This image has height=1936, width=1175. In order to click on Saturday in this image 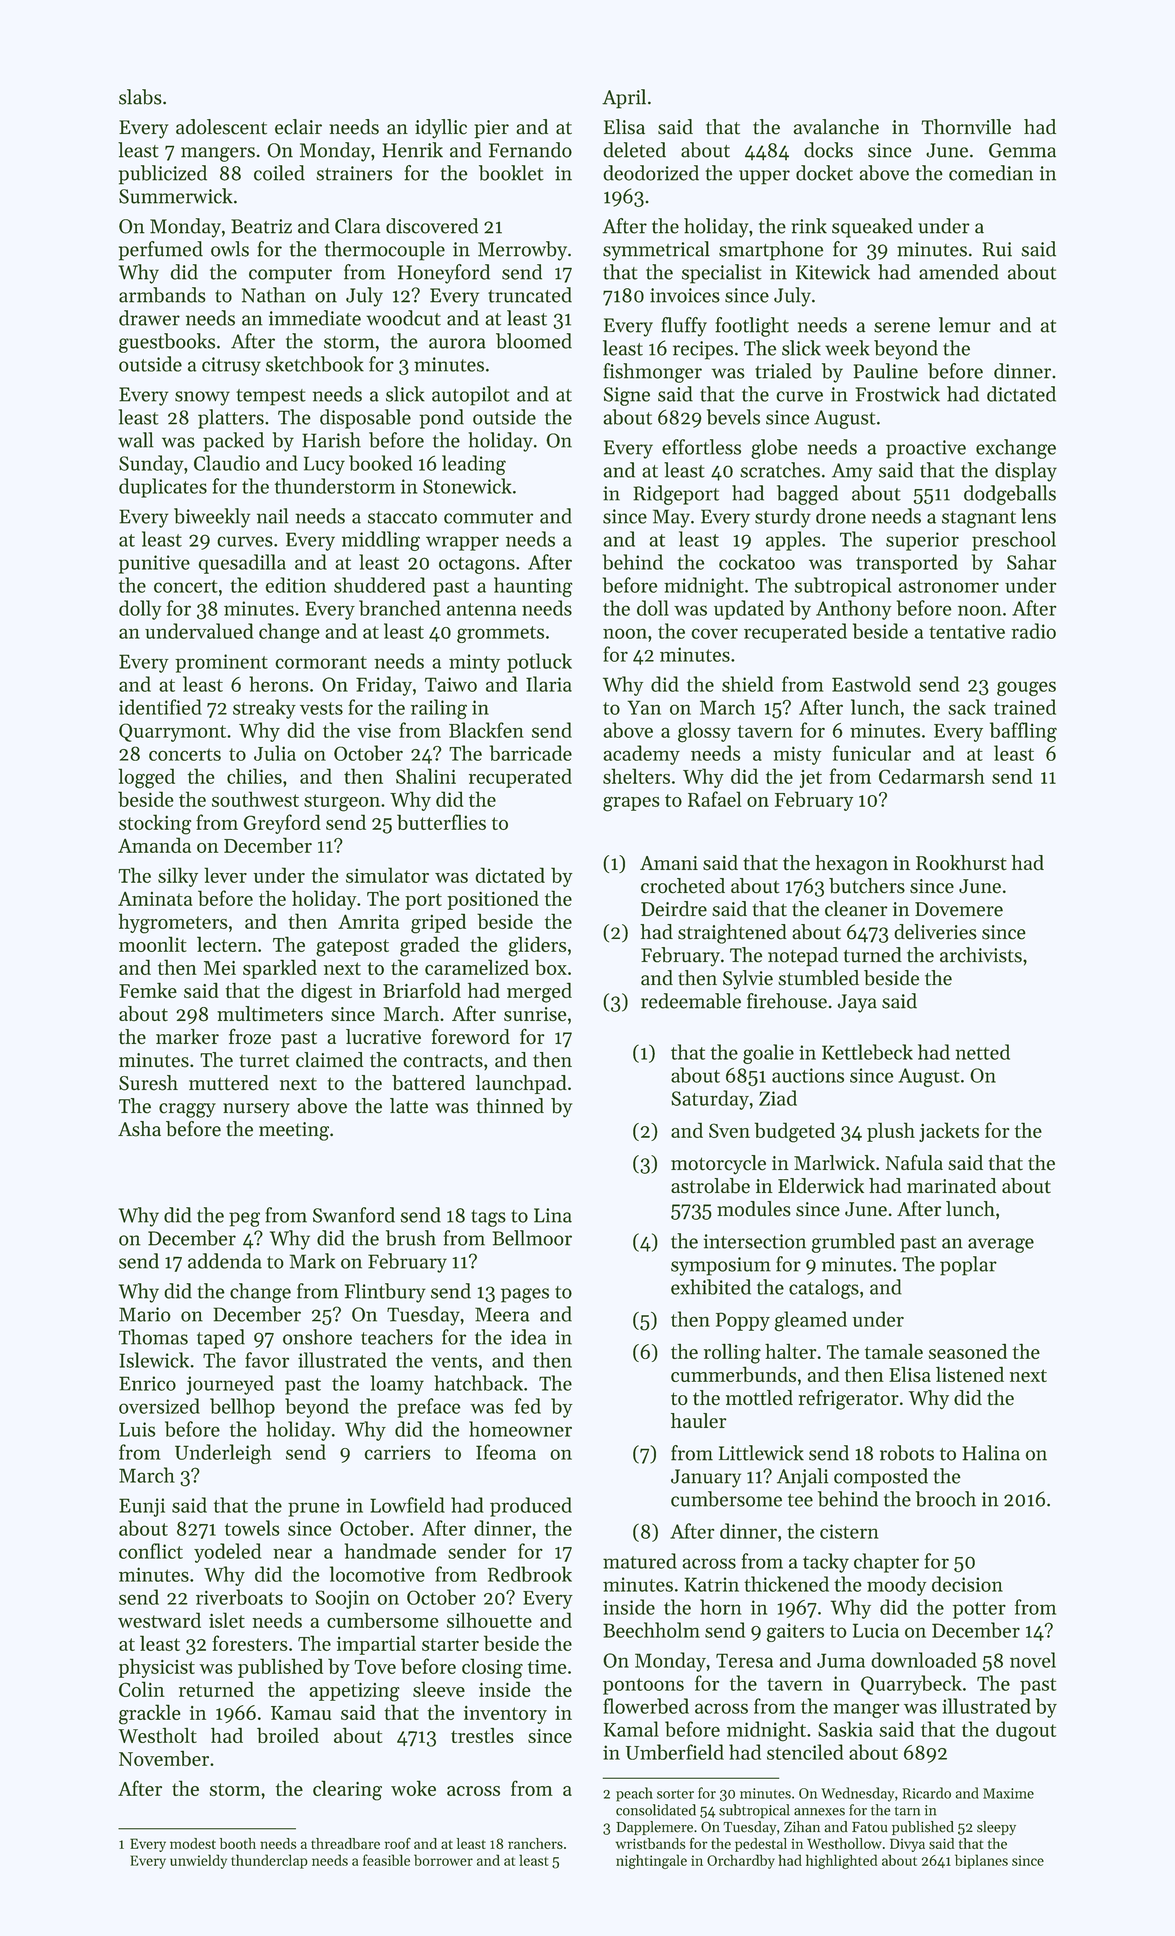, I will do `click(710, 1100)`.
